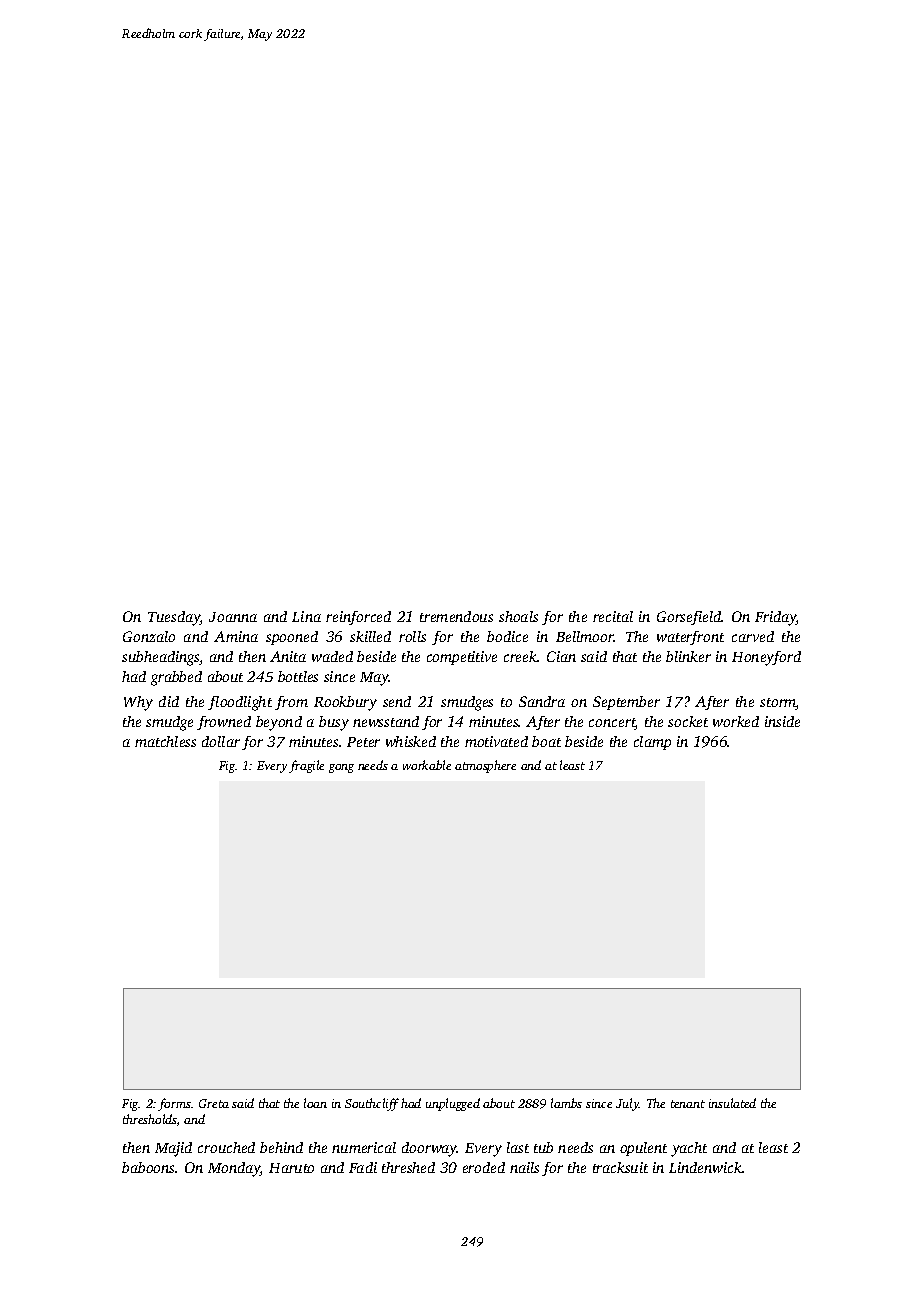 The height and width of the document is (1308, 924). Describe the element at coordinates (496, 741) in the document. I see `motivated` at that location.
